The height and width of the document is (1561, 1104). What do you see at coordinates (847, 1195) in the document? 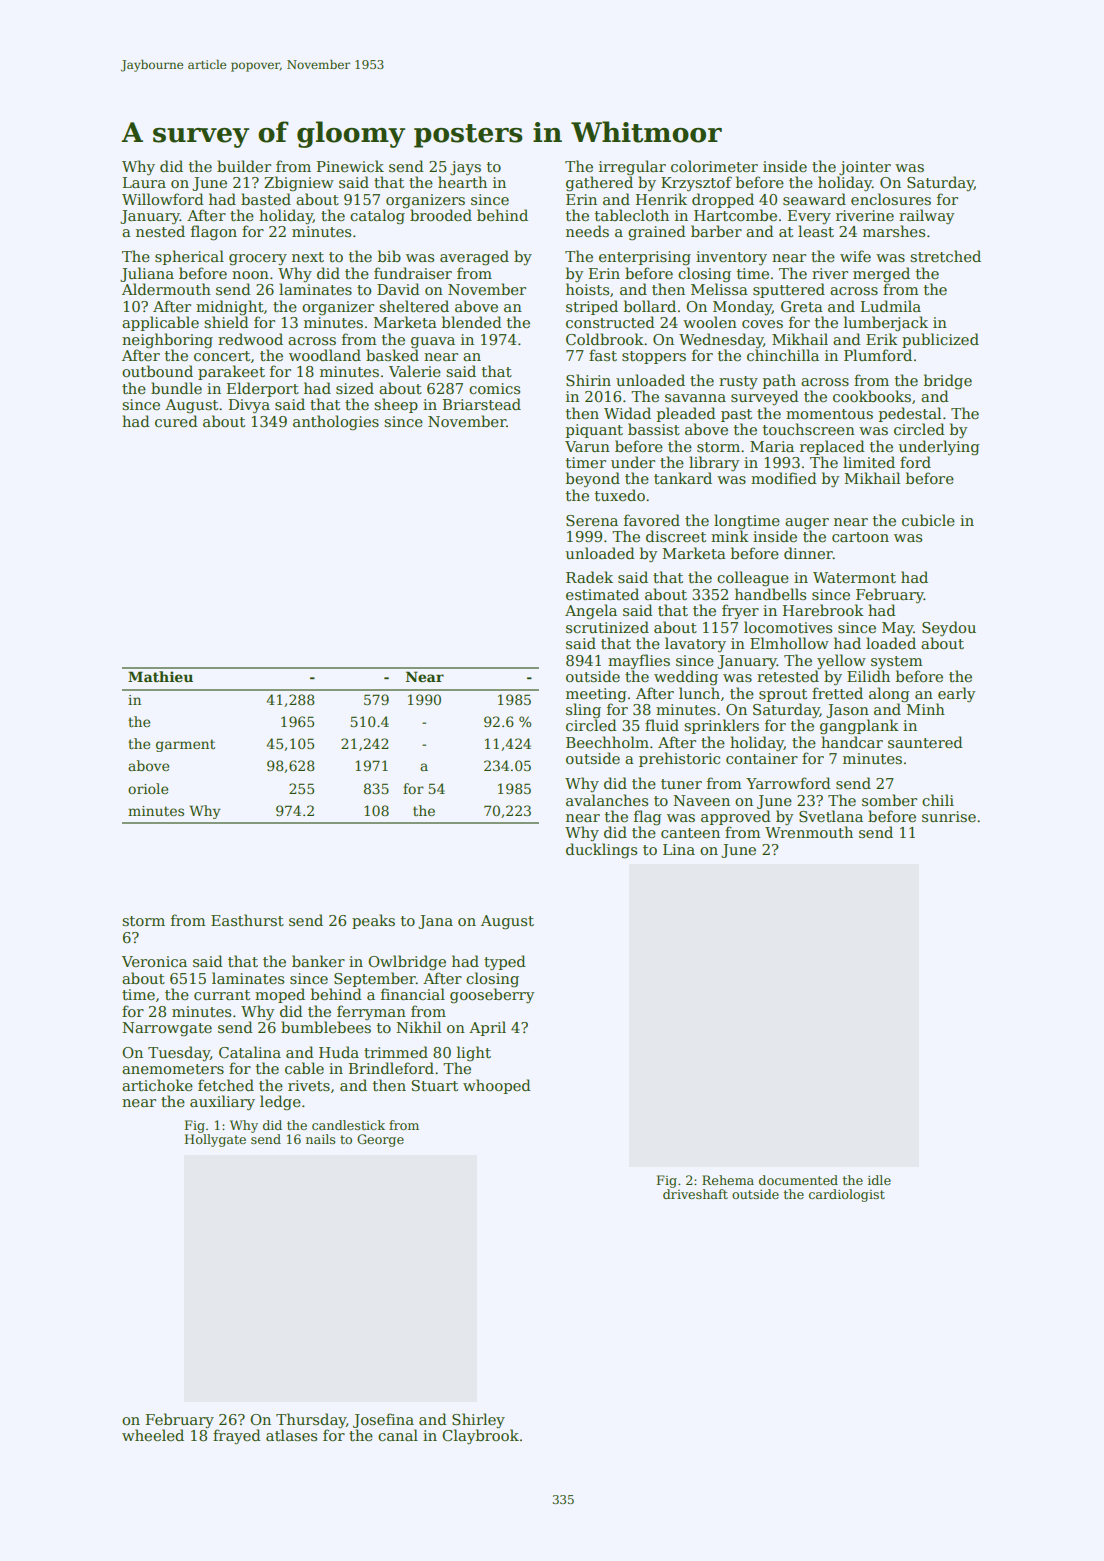
I see `cardiologist` at bounding box center [847, 1195].
